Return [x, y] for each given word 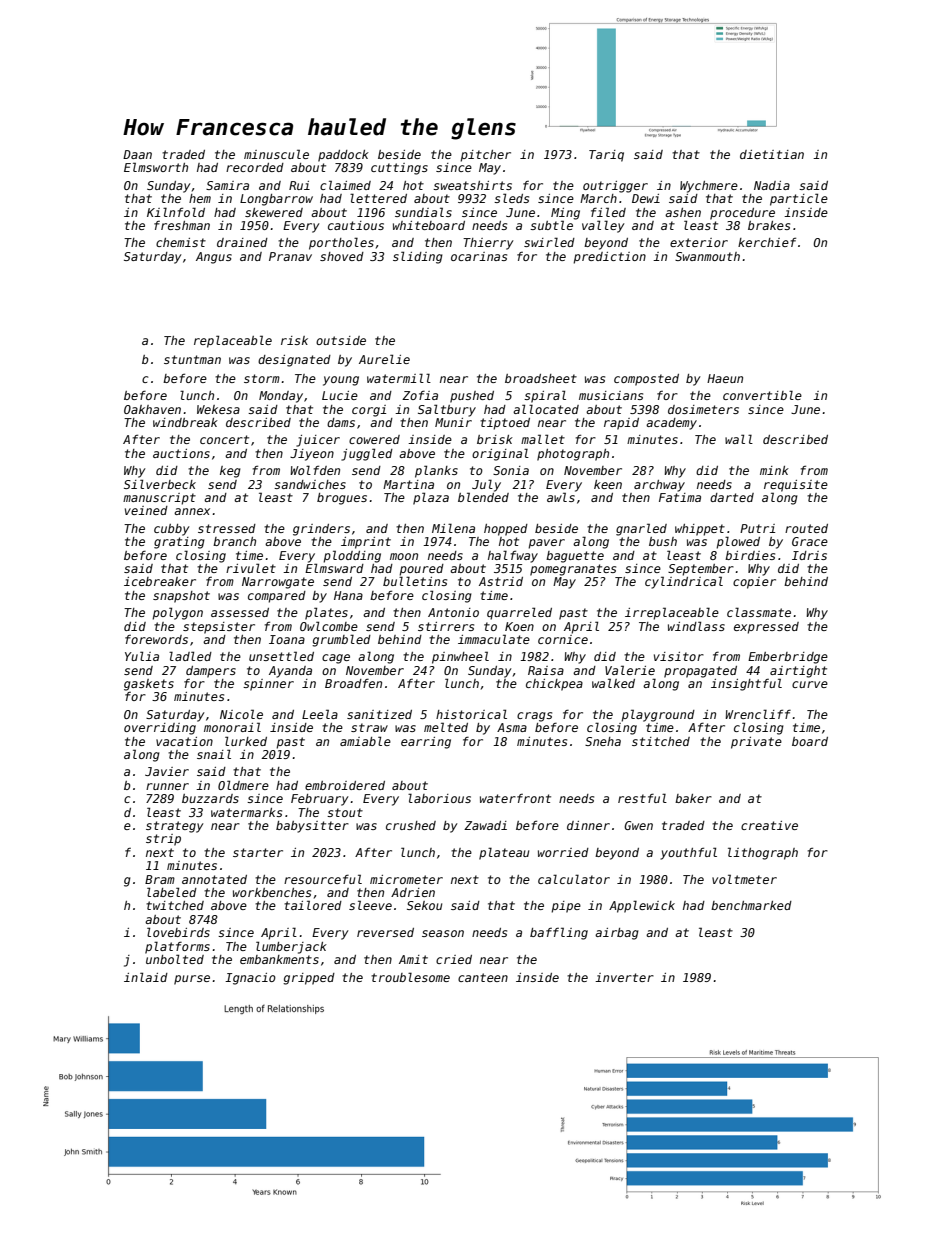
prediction [609, 258]
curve [810, 684]
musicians [611, 395]
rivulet [251, 568]
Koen [519, 626]
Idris [809, 555]
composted [646, 380]
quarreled [519, 613]
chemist [181, 242]
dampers [211, 672]
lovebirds [178, 932]
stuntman [192, 359]
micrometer [406, 879]
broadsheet [541, 378]
